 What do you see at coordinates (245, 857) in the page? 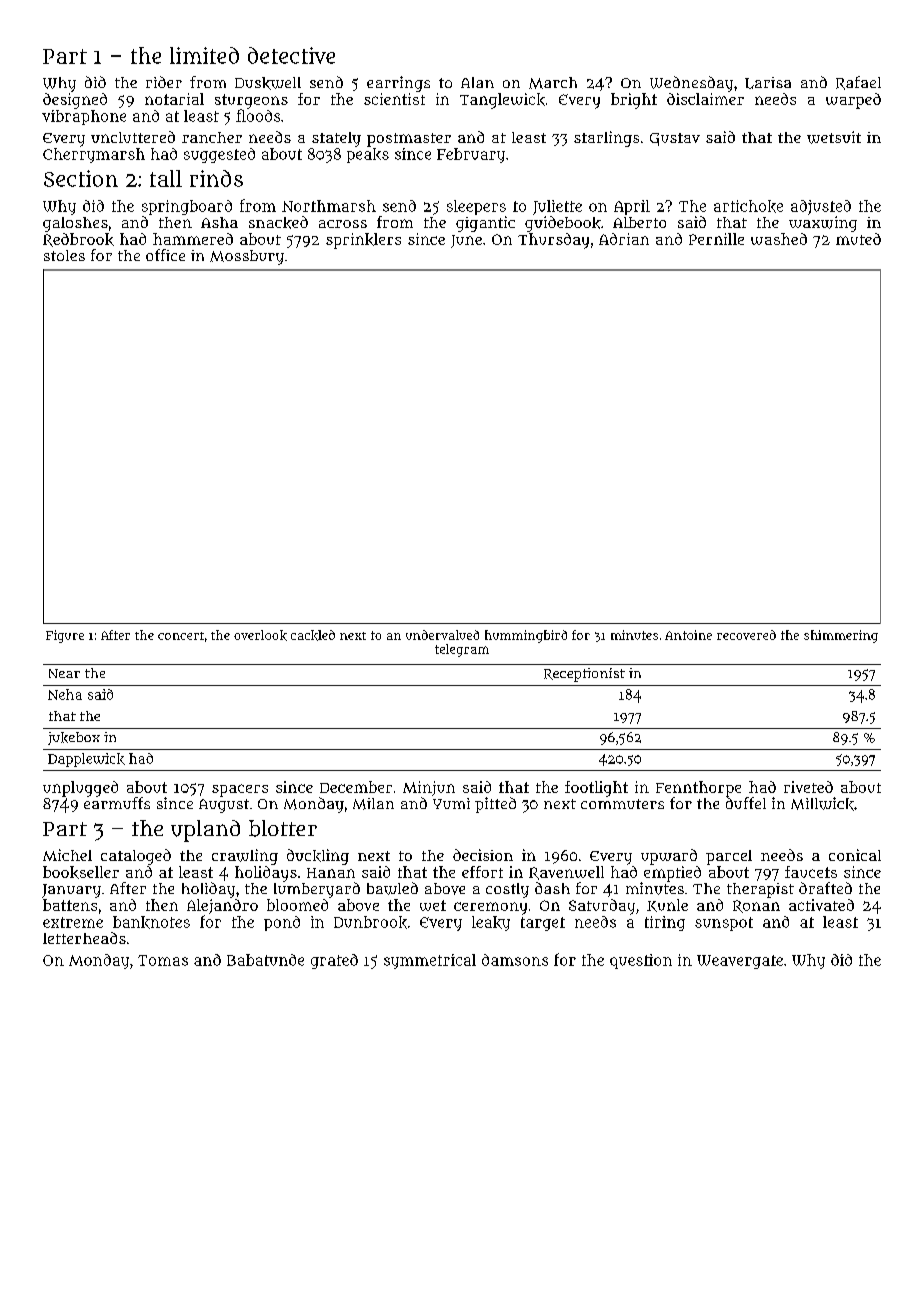
I see `crawling` at bounding box center [245, 857].
